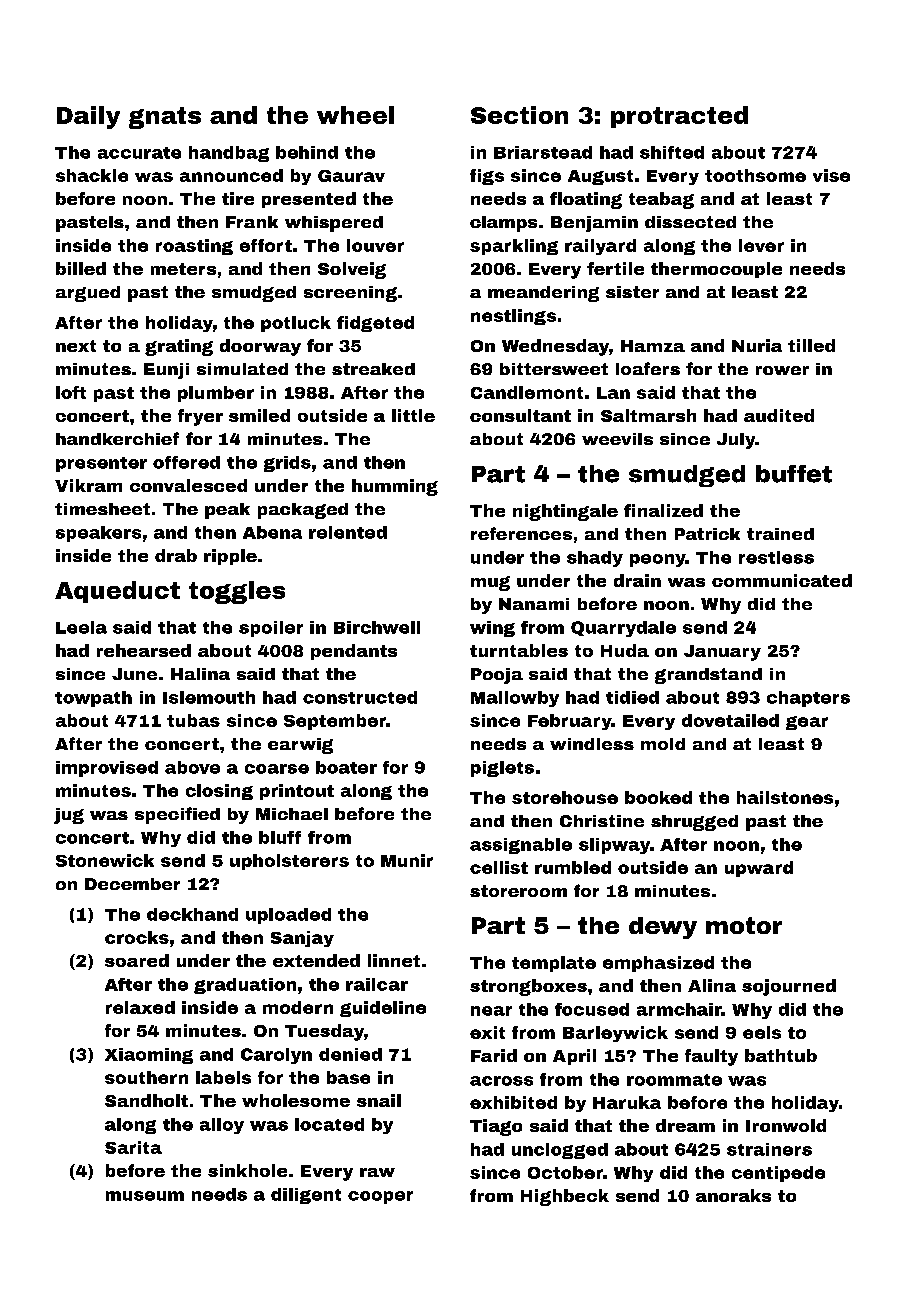  I want to click on protracted, so click(679, 117).
